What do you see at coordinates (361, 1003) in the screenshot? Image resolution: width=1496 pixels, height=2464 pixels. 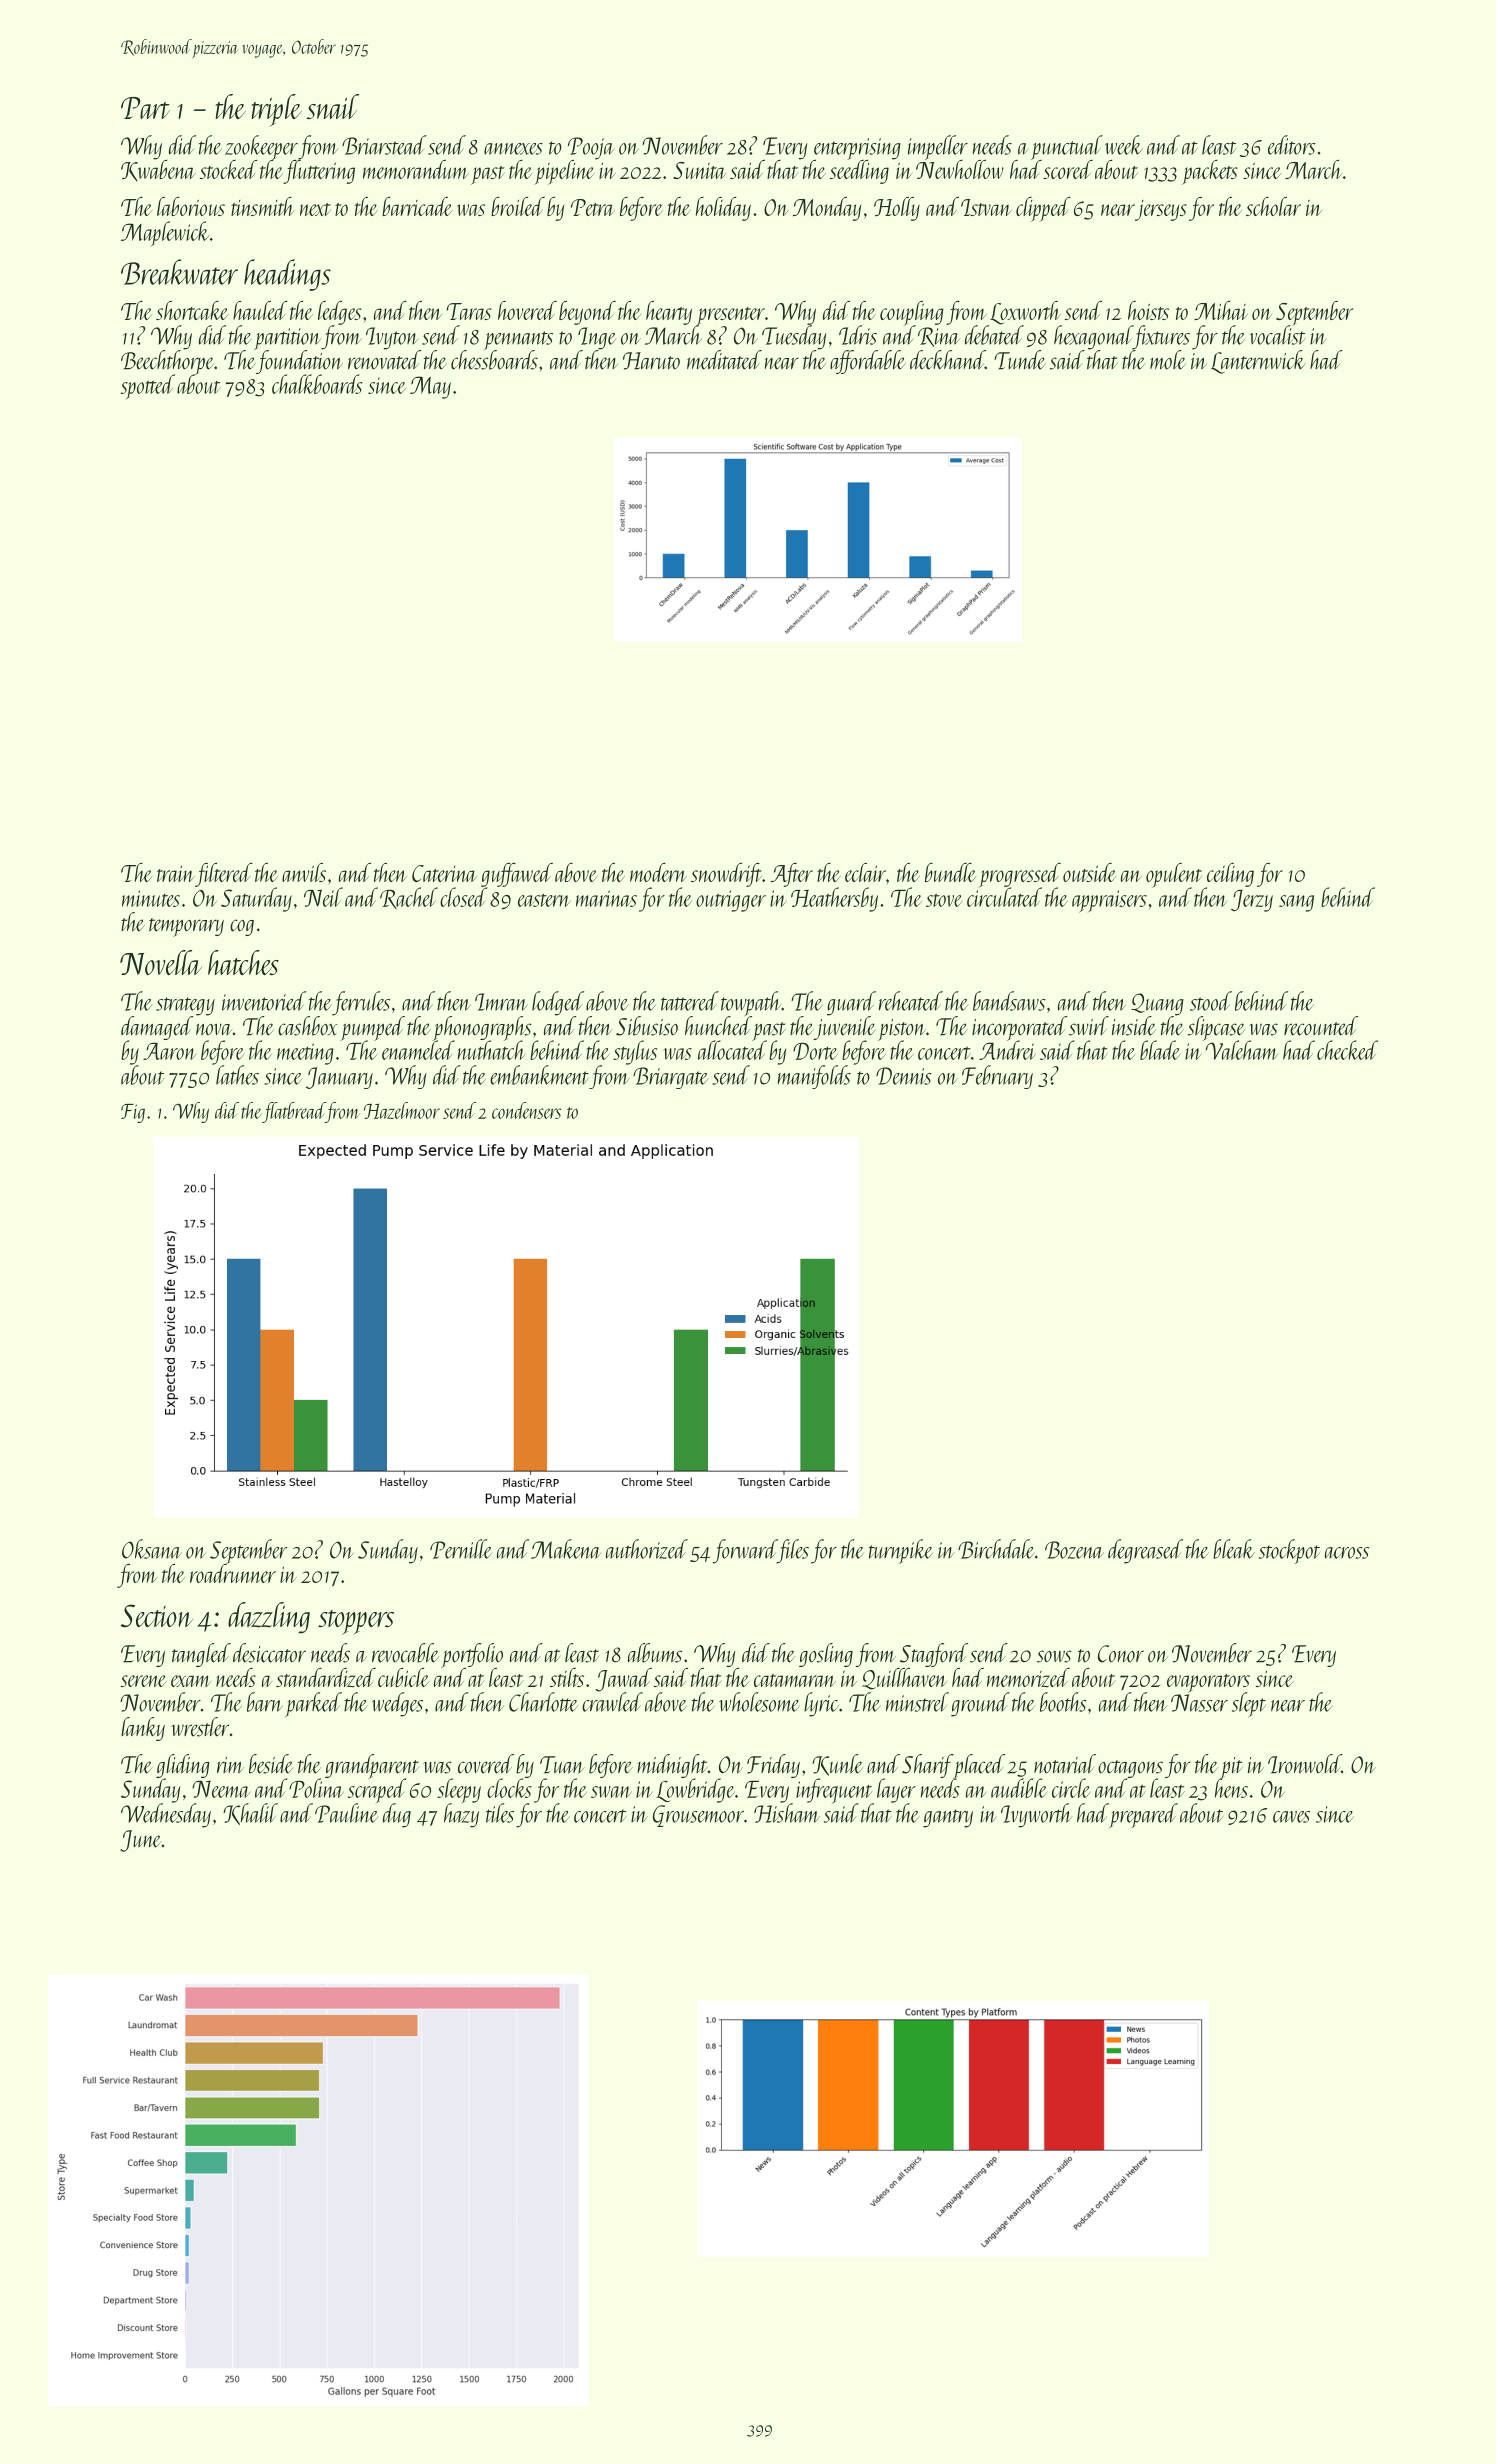 I see `ferrules` at bounding box center [361, 1003].
